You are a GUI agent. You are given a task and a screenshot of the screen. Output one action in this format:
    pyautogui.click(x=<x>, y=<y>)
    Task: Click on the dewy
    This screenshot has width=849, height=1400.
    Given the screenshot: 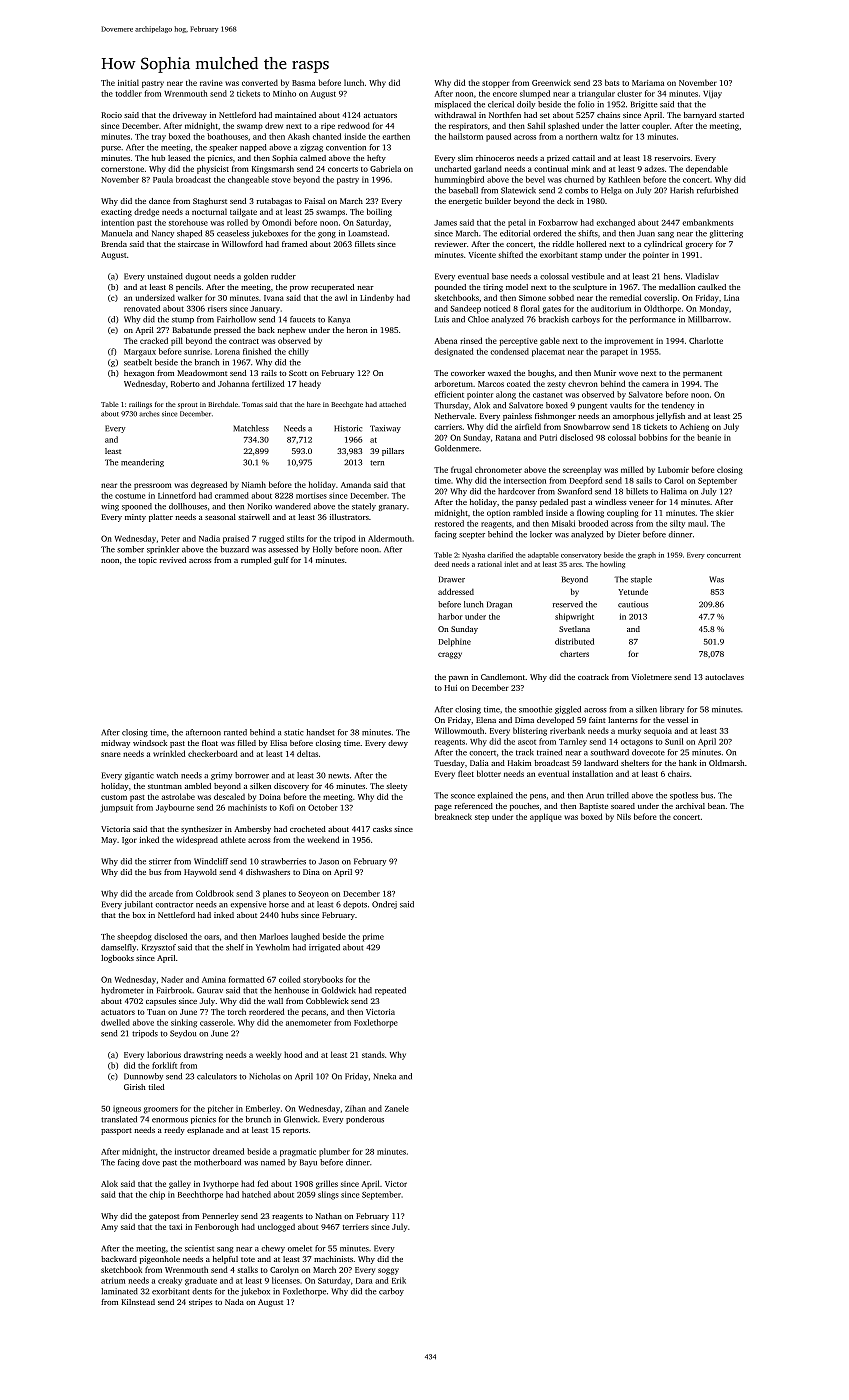 What is the action you would take?
    pyautogui.click(x=398, y=744)
